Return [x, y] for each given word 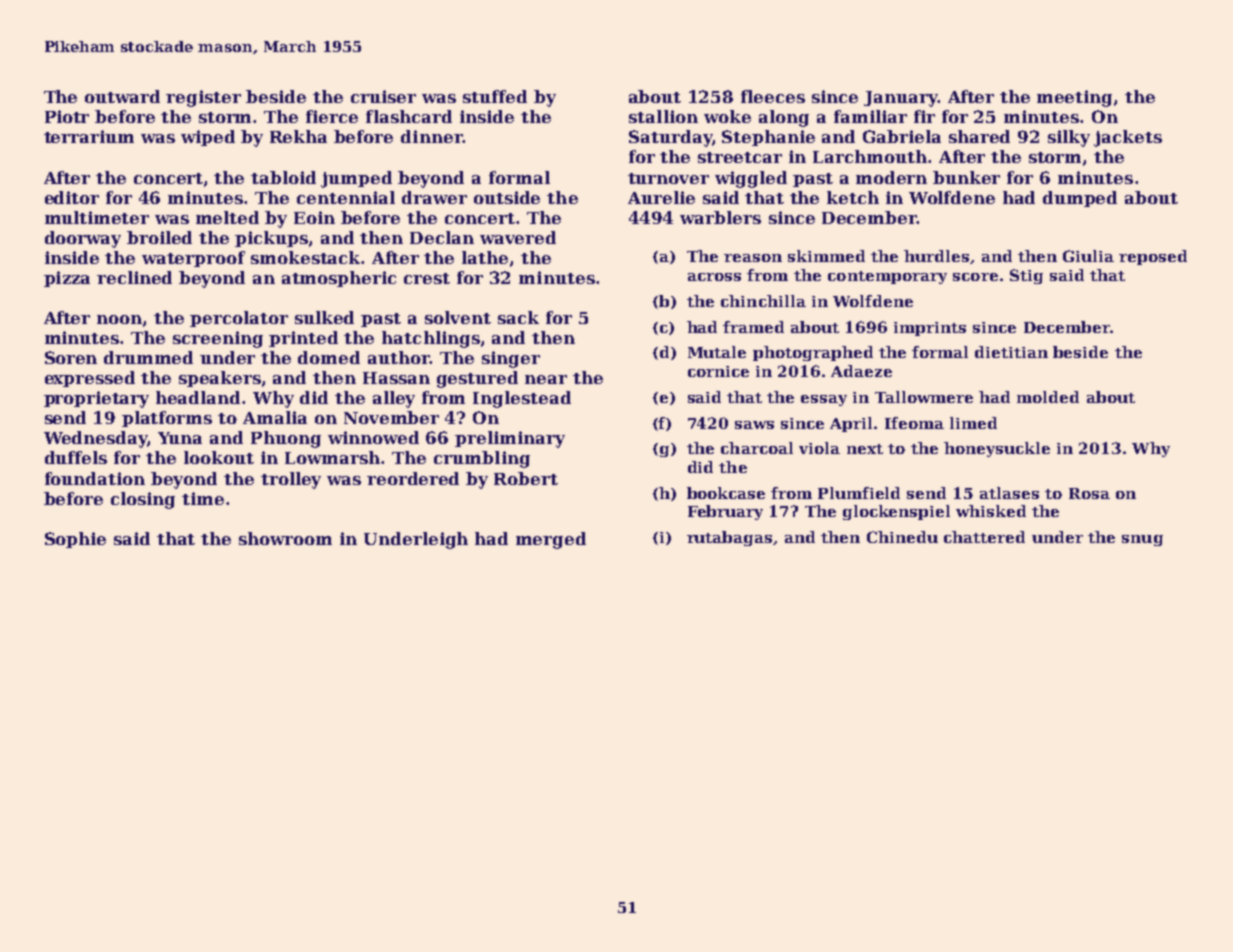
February [725, 512]
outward [122, 96]
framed [753, 327]
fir [924, 116]
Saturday [670, 138]
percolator [239, 319]
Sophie [75, 540]
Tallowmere [924, 397]
